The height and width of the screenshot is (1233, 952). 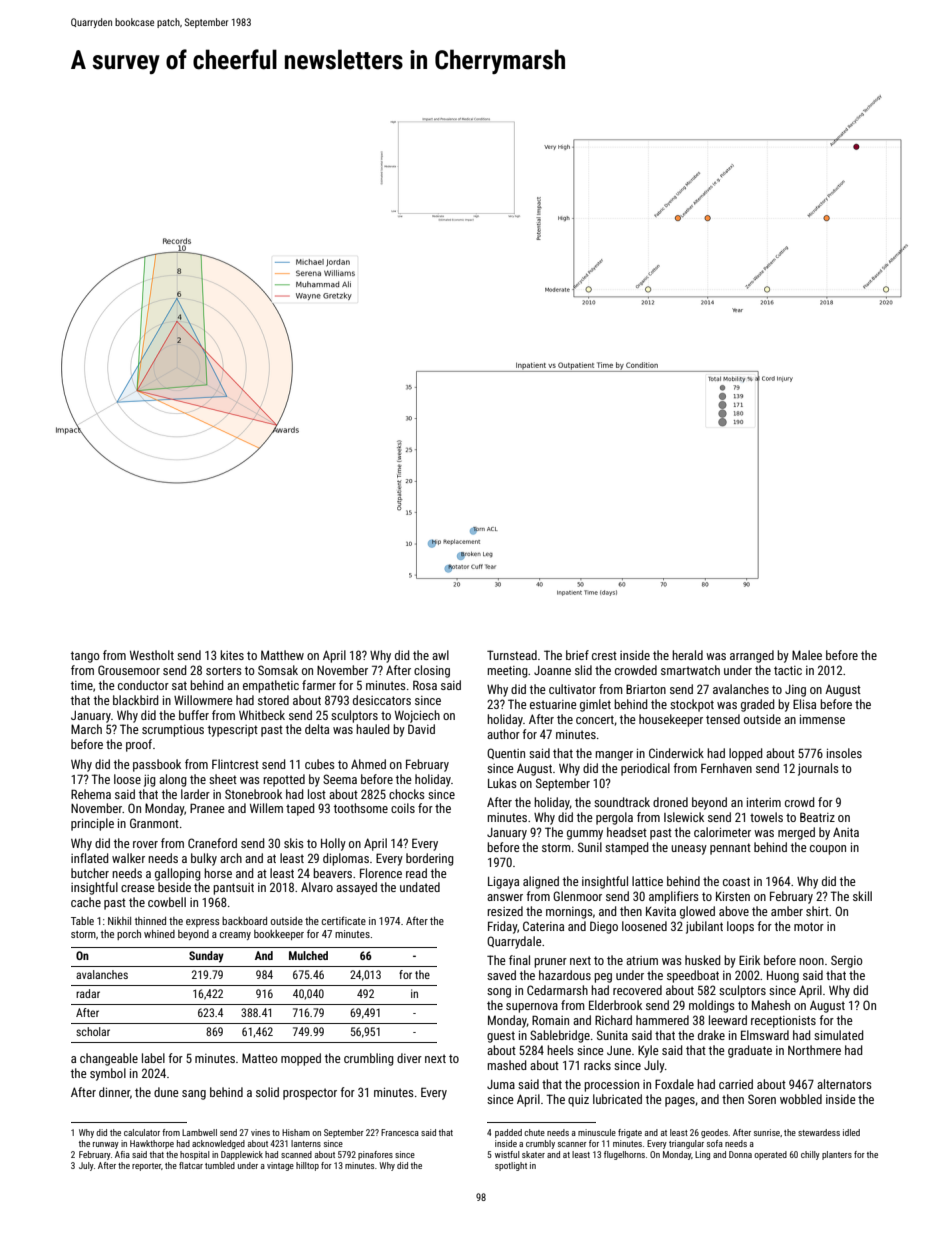 What do you see at coordinates (767, 1132) in the screenshot?
I see `sunrise` at bounding box center [767, 1132].
